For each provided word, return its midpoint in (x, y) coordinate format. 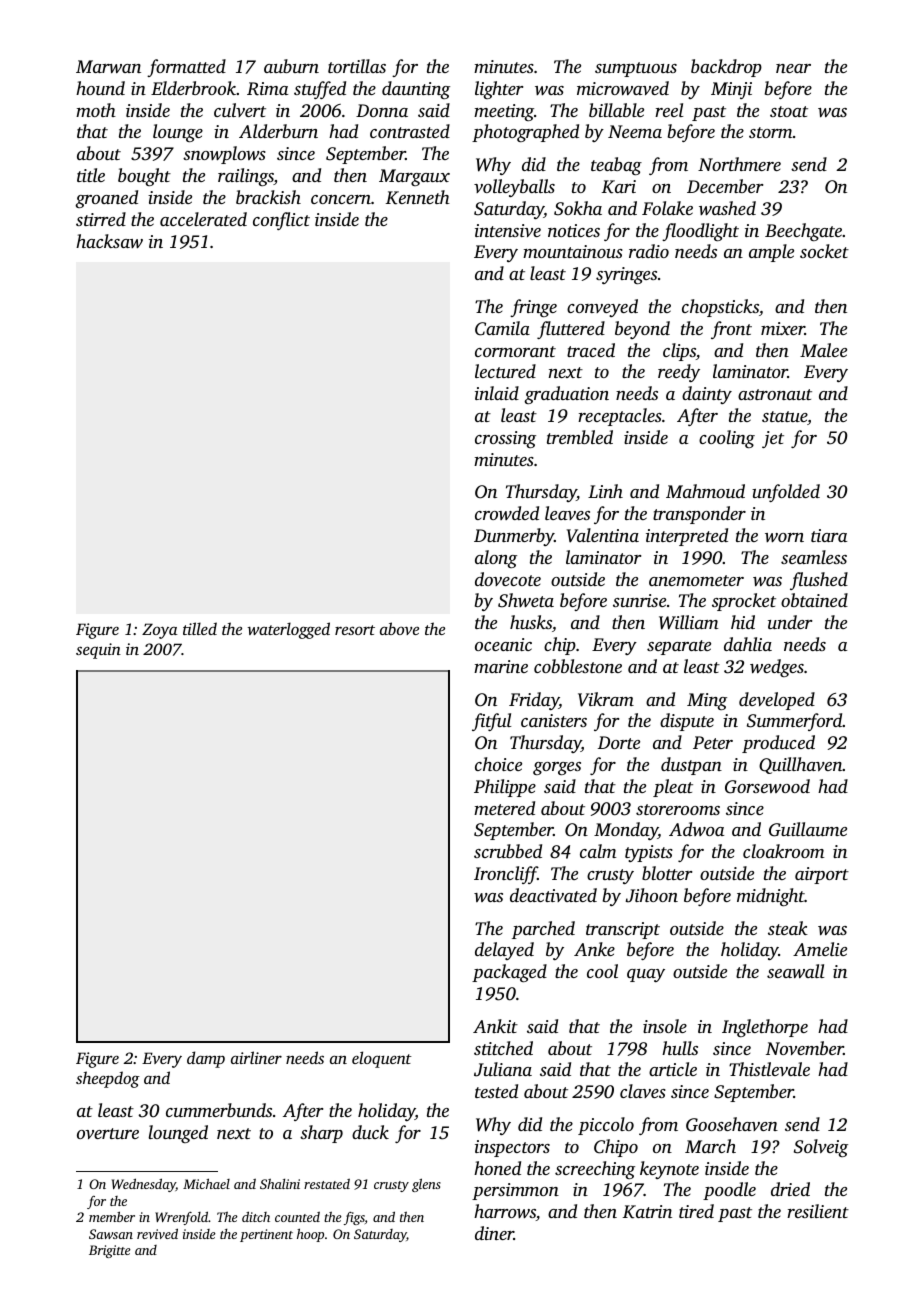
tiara (829, 535)
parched (543, 930)
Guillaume (808, 829)
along (496, 559)
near (793, 68)
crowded (507, 513)
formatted (186, 68)
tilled (200, 628)
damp (206, 1059)
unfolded (786, 493)
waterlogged (288, 630)
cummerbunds (219, 1110)
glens (426, 1185)
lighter (499, 90)
